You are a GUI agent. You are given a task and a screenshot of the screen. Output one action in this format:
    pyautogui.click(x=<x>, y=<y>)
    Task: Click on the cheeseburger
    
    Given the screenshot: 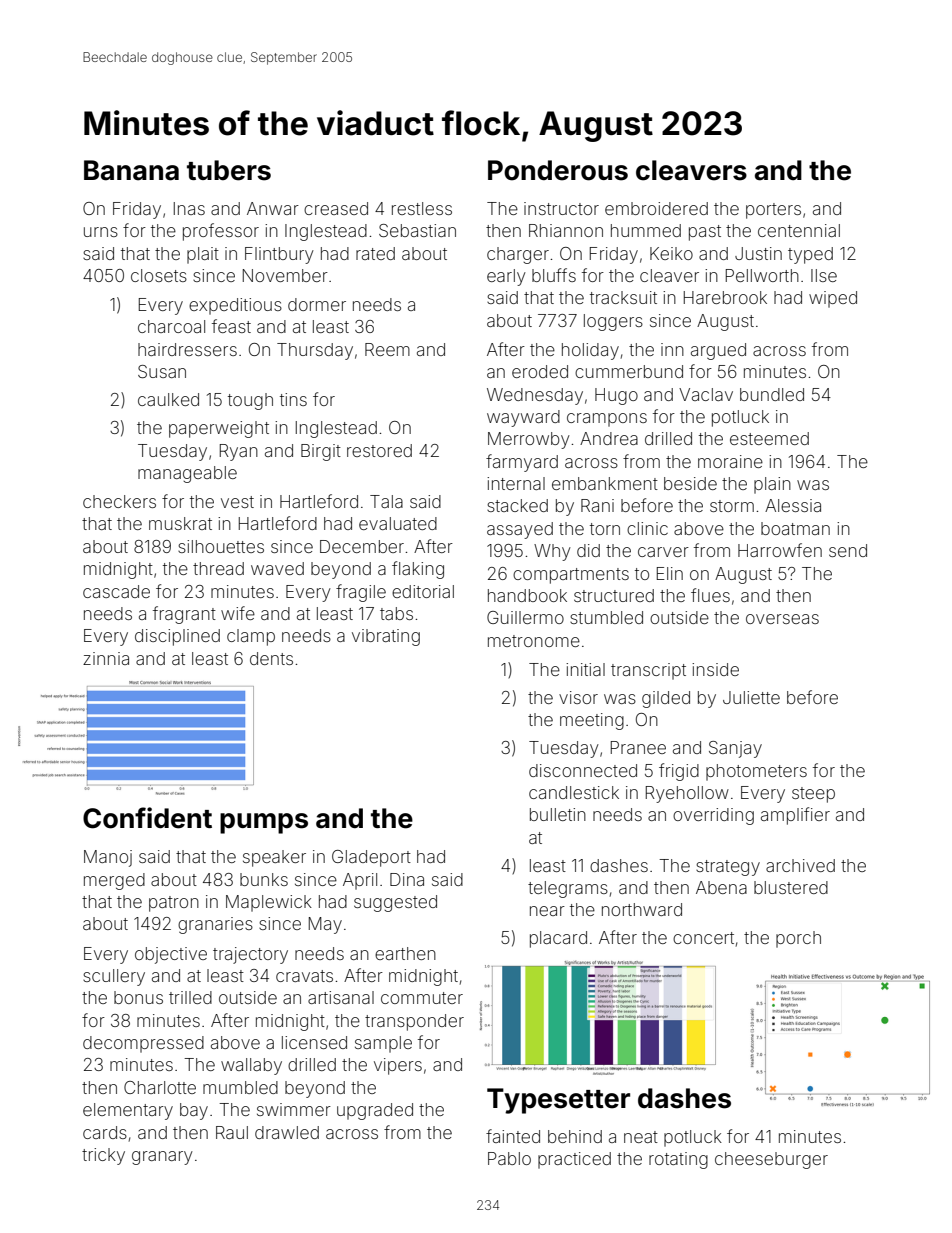 What is the action you would take?
    pyautogui.click(x=771, y=1160)
